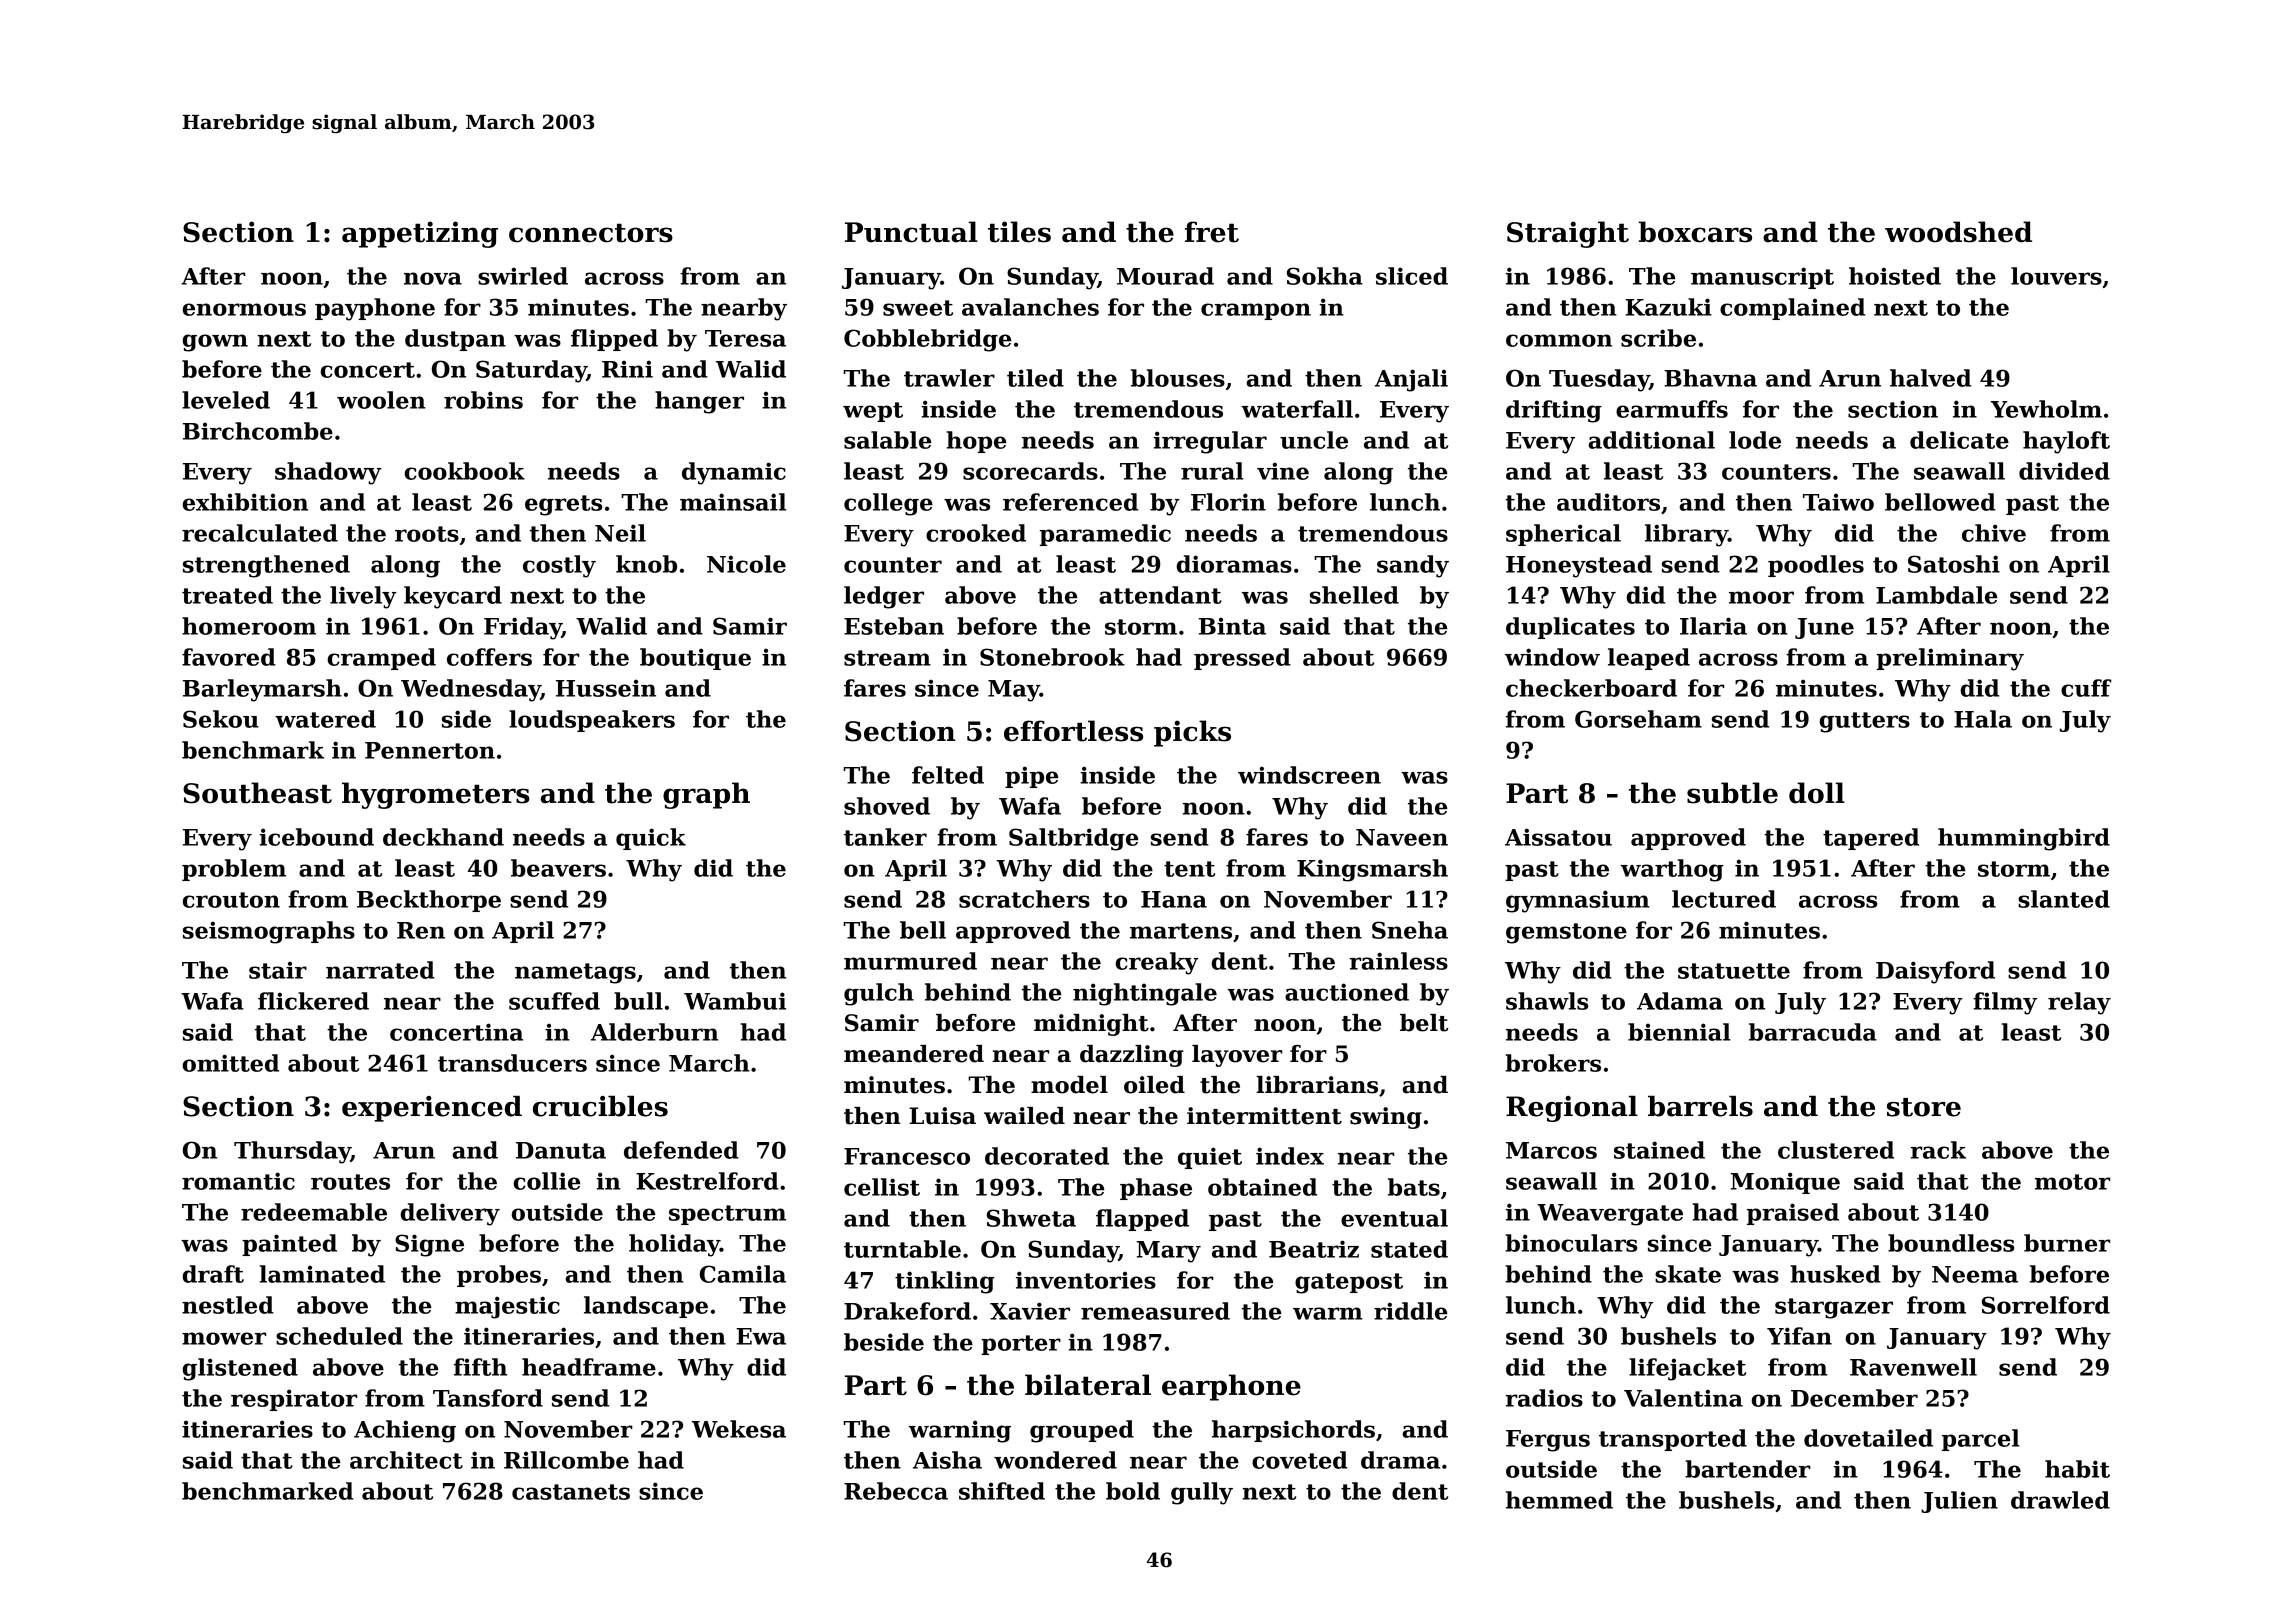 The width and height of the image is (2292, 1620). I want to click on glistened, so click(240, 1369).
